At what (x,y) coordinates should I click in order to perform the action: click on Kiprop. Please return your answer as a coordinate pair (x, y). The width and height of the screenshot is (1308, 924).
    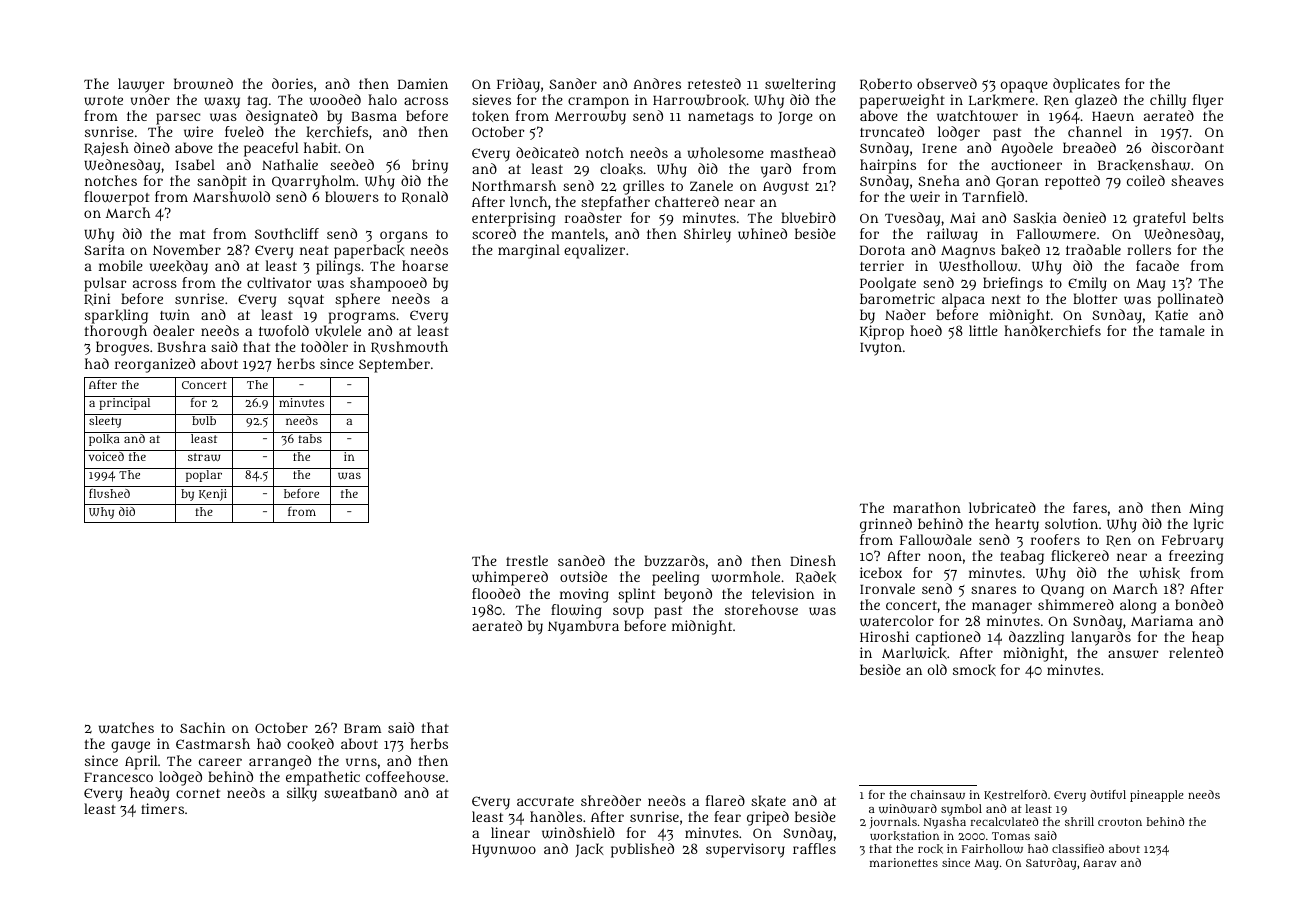
    Looking at the image, I should click on (882, 332).
